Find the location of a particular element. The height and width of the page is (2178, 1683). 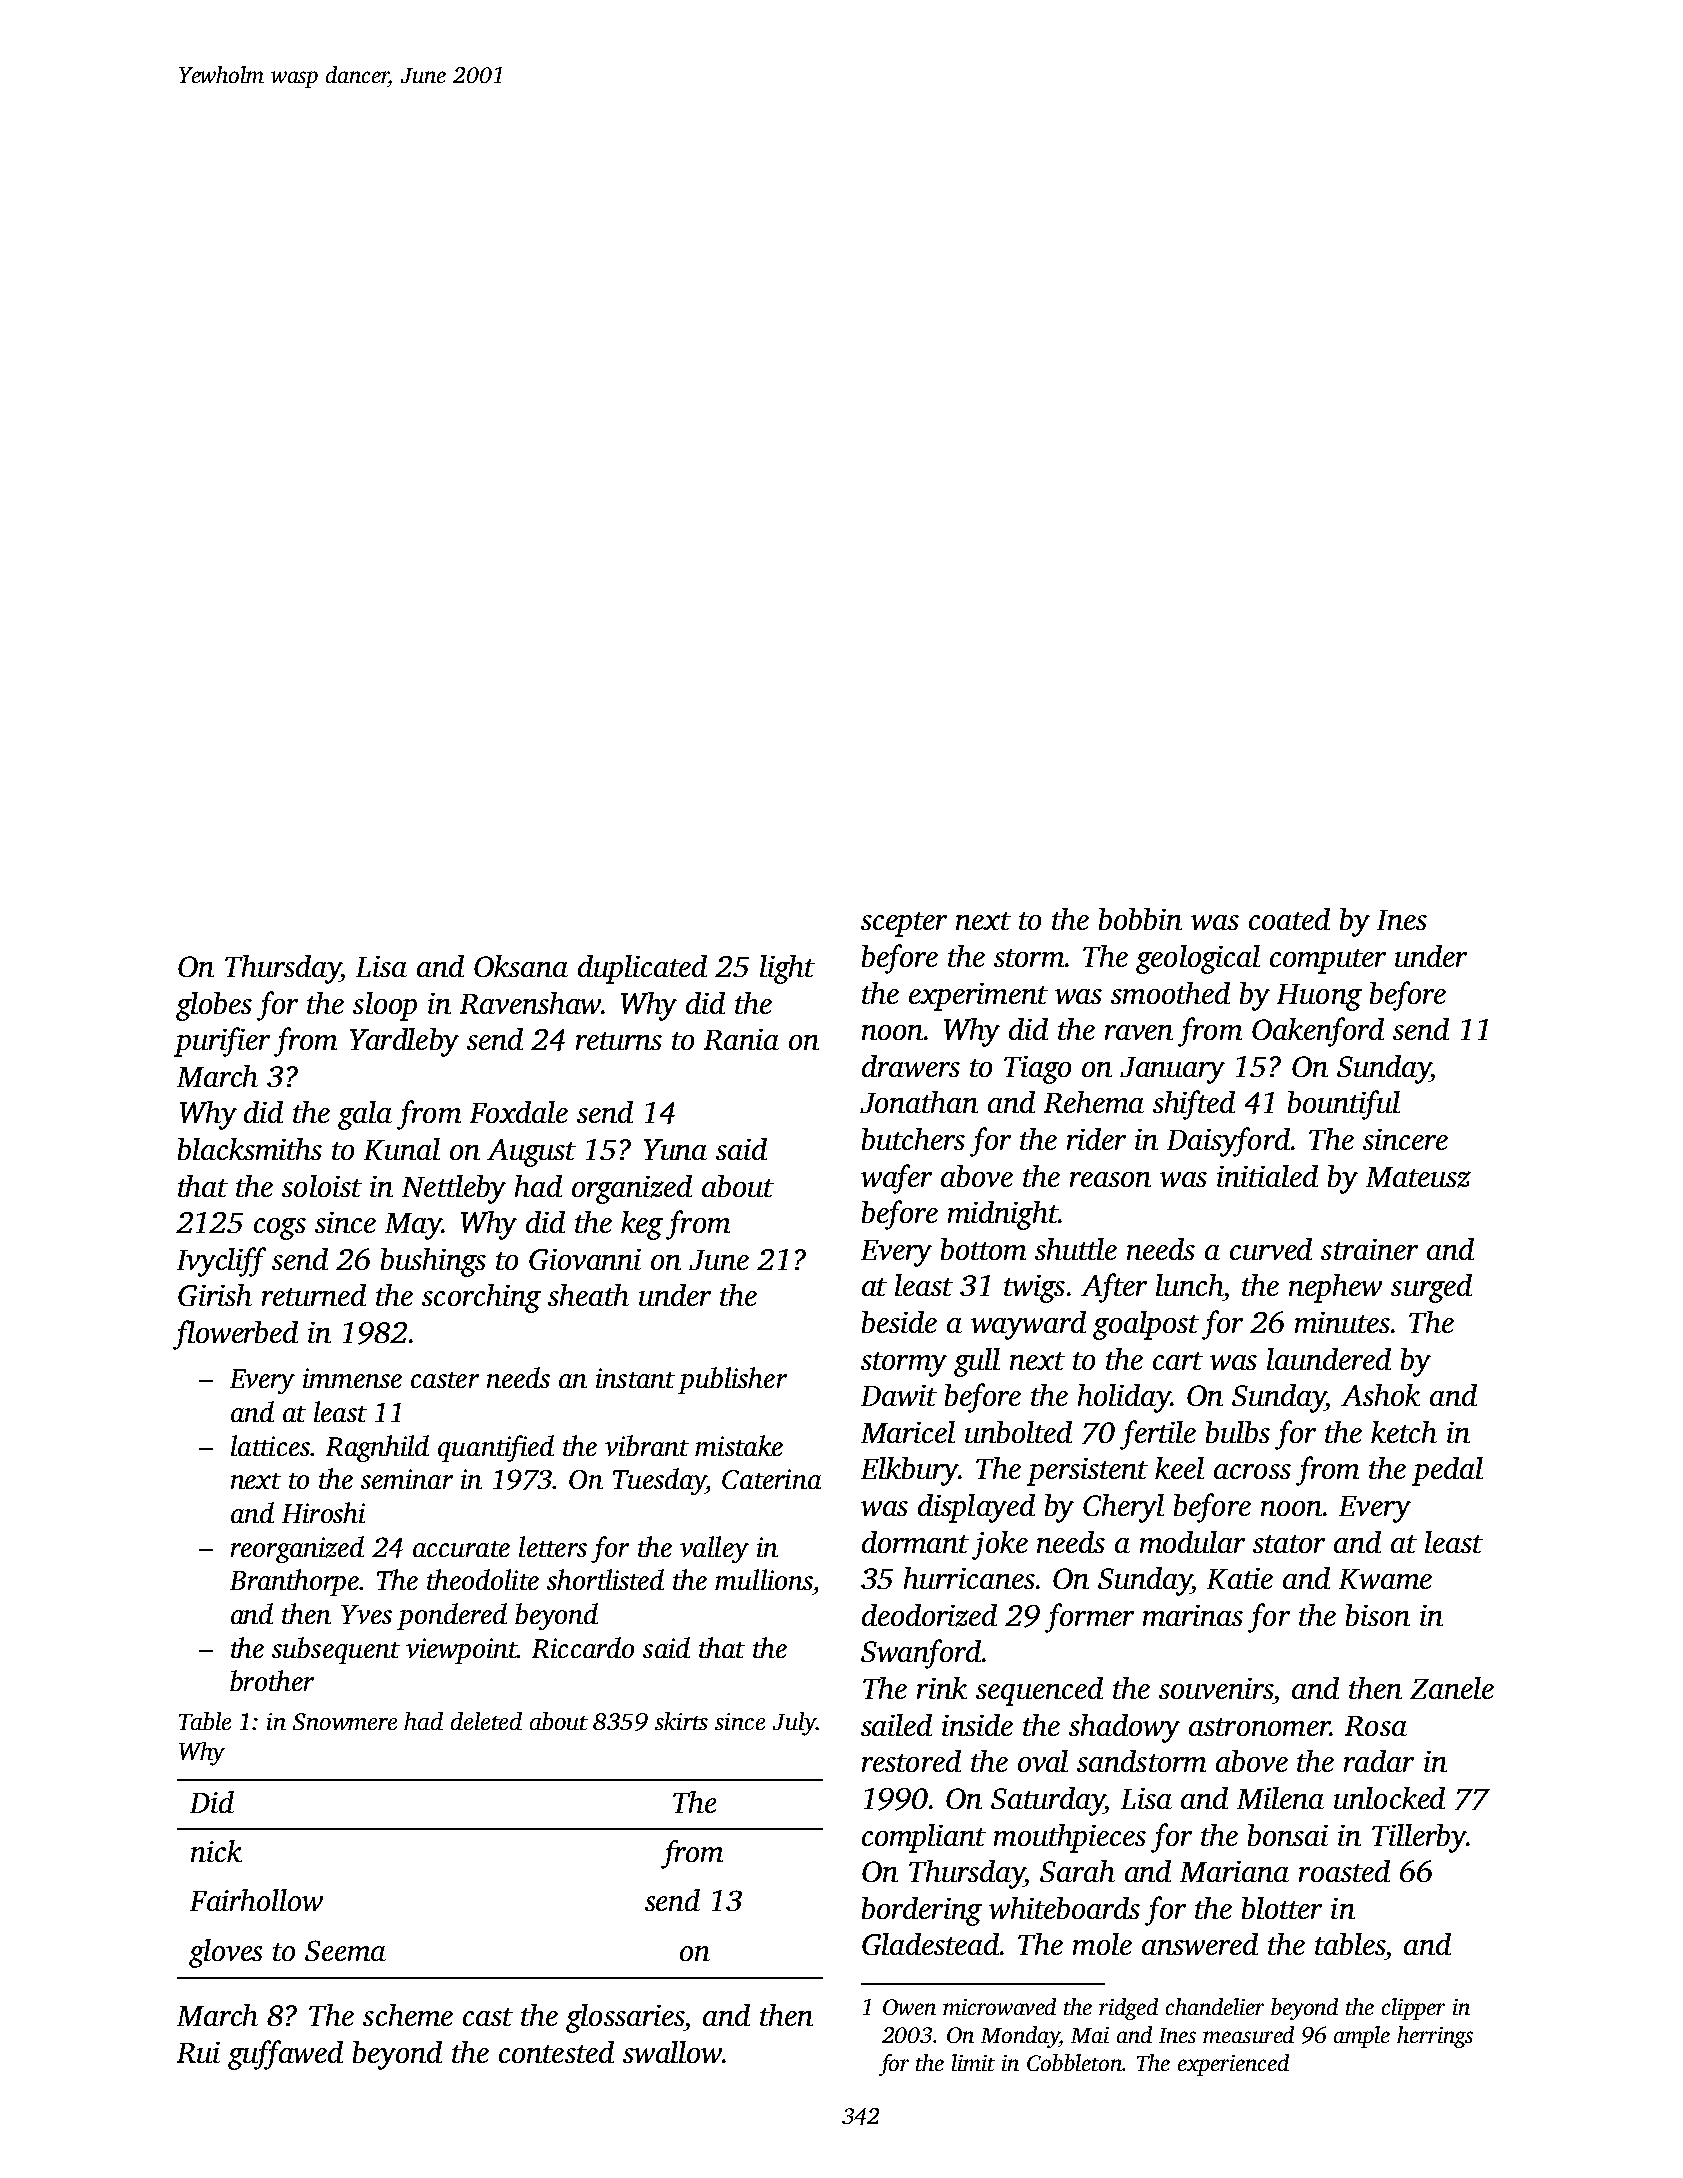

Hiroshi is located at coordinates (323, 1512).
